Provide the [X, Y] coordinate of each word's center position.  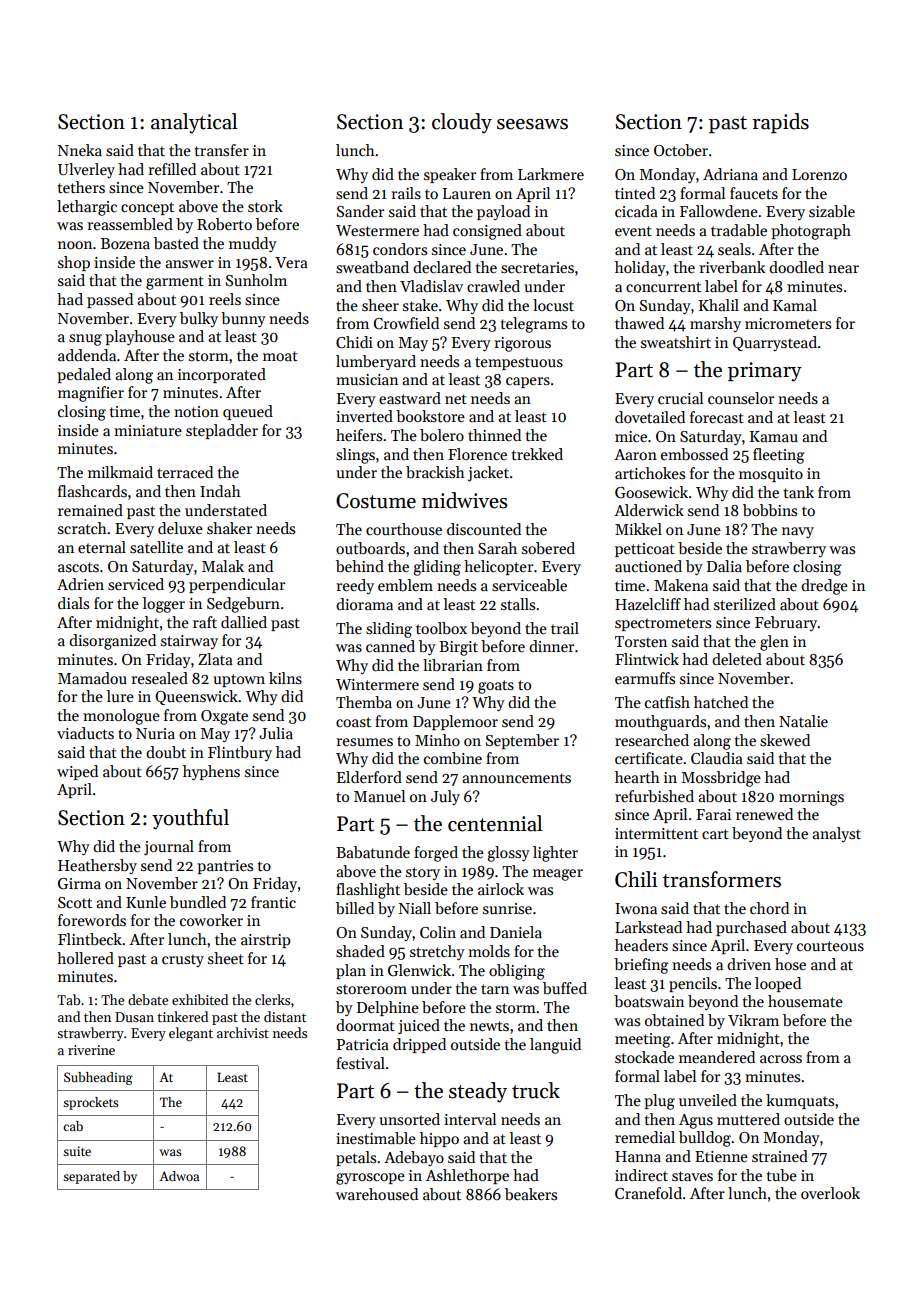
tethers [81, 187]
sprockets [91, 1103]
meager [558, 875]
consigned [487, 232]
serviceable [529, 585]
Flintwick [647, 659]
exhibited [200, 999]
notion [196, 411]
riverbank [732, 267]
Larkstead [648, 927]
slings [355, 456]
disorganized [112, 642]
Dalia [724, 566]
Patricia [363, 1045]
